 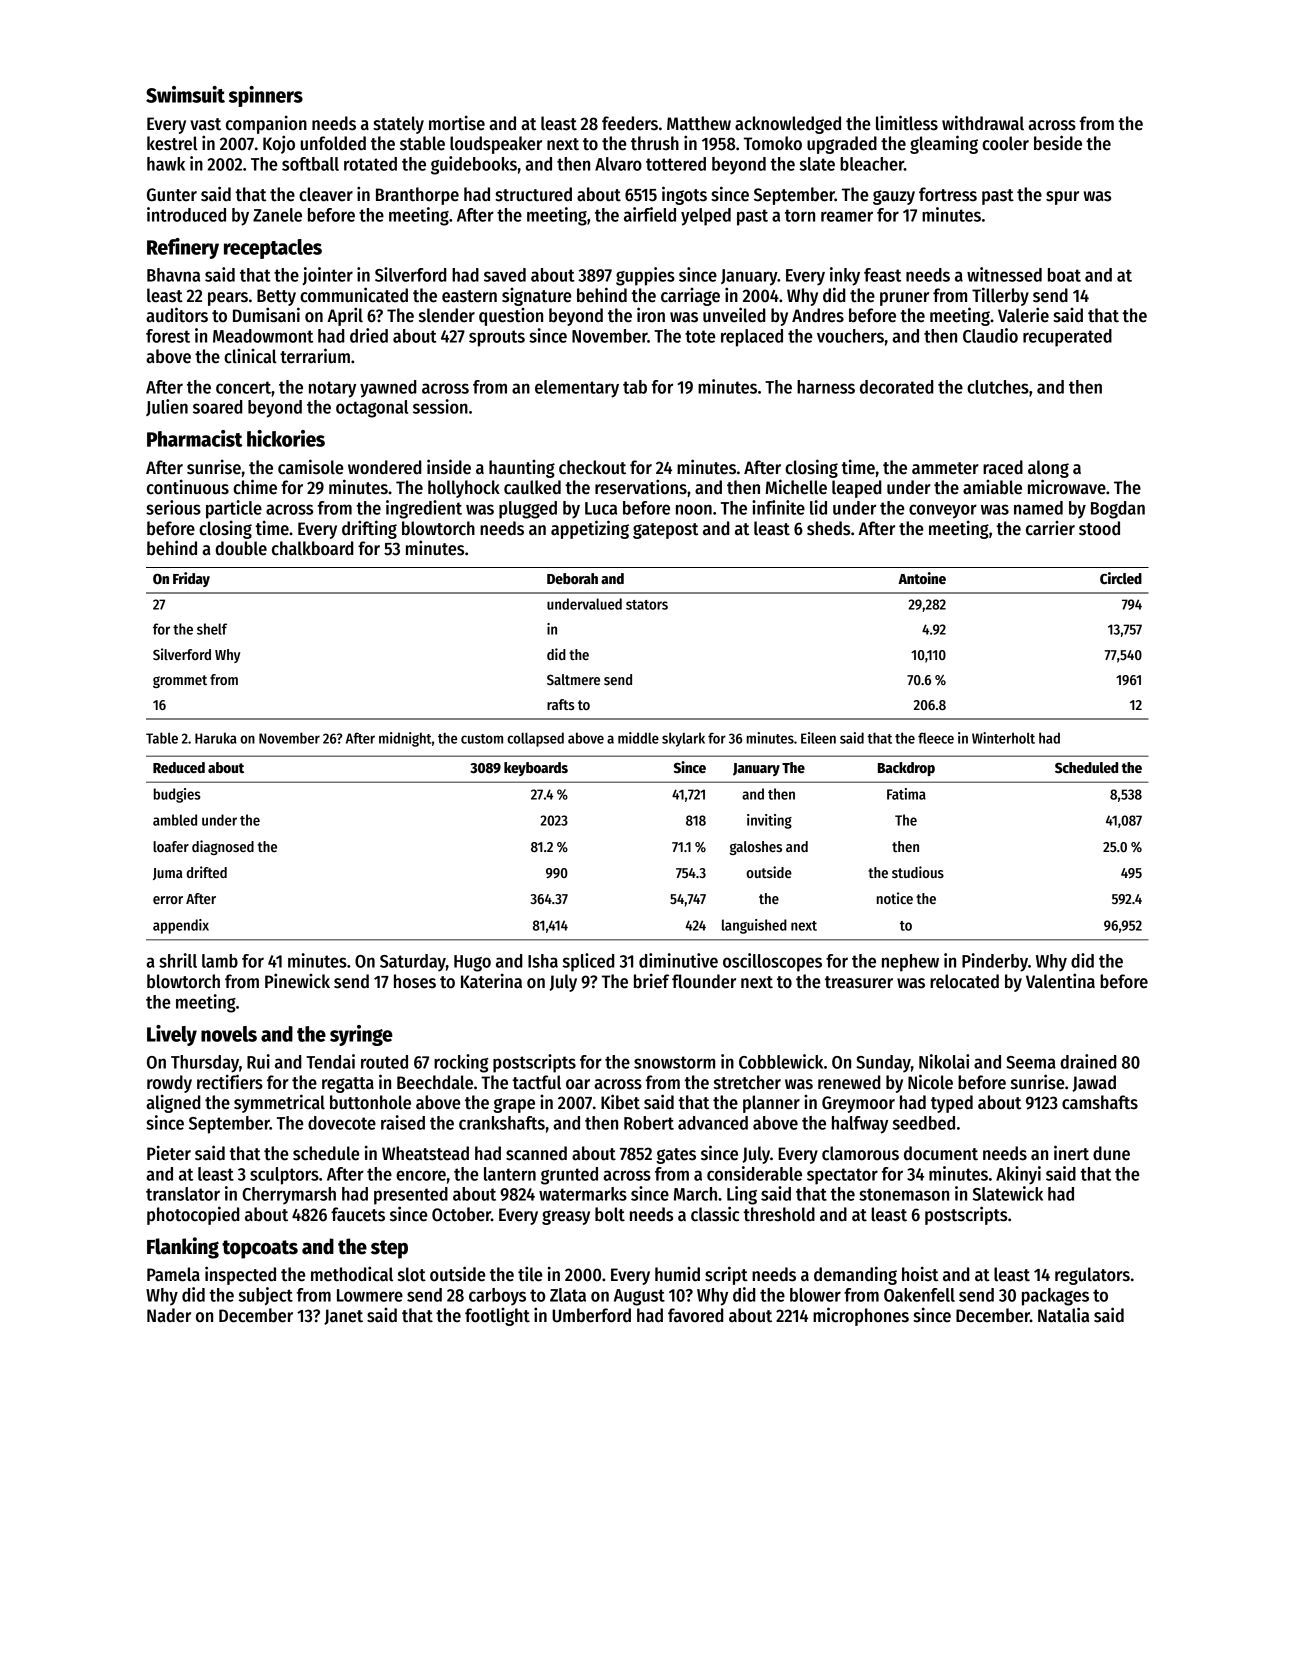 I want to click on Refinery, so click(x=183, y=248).
